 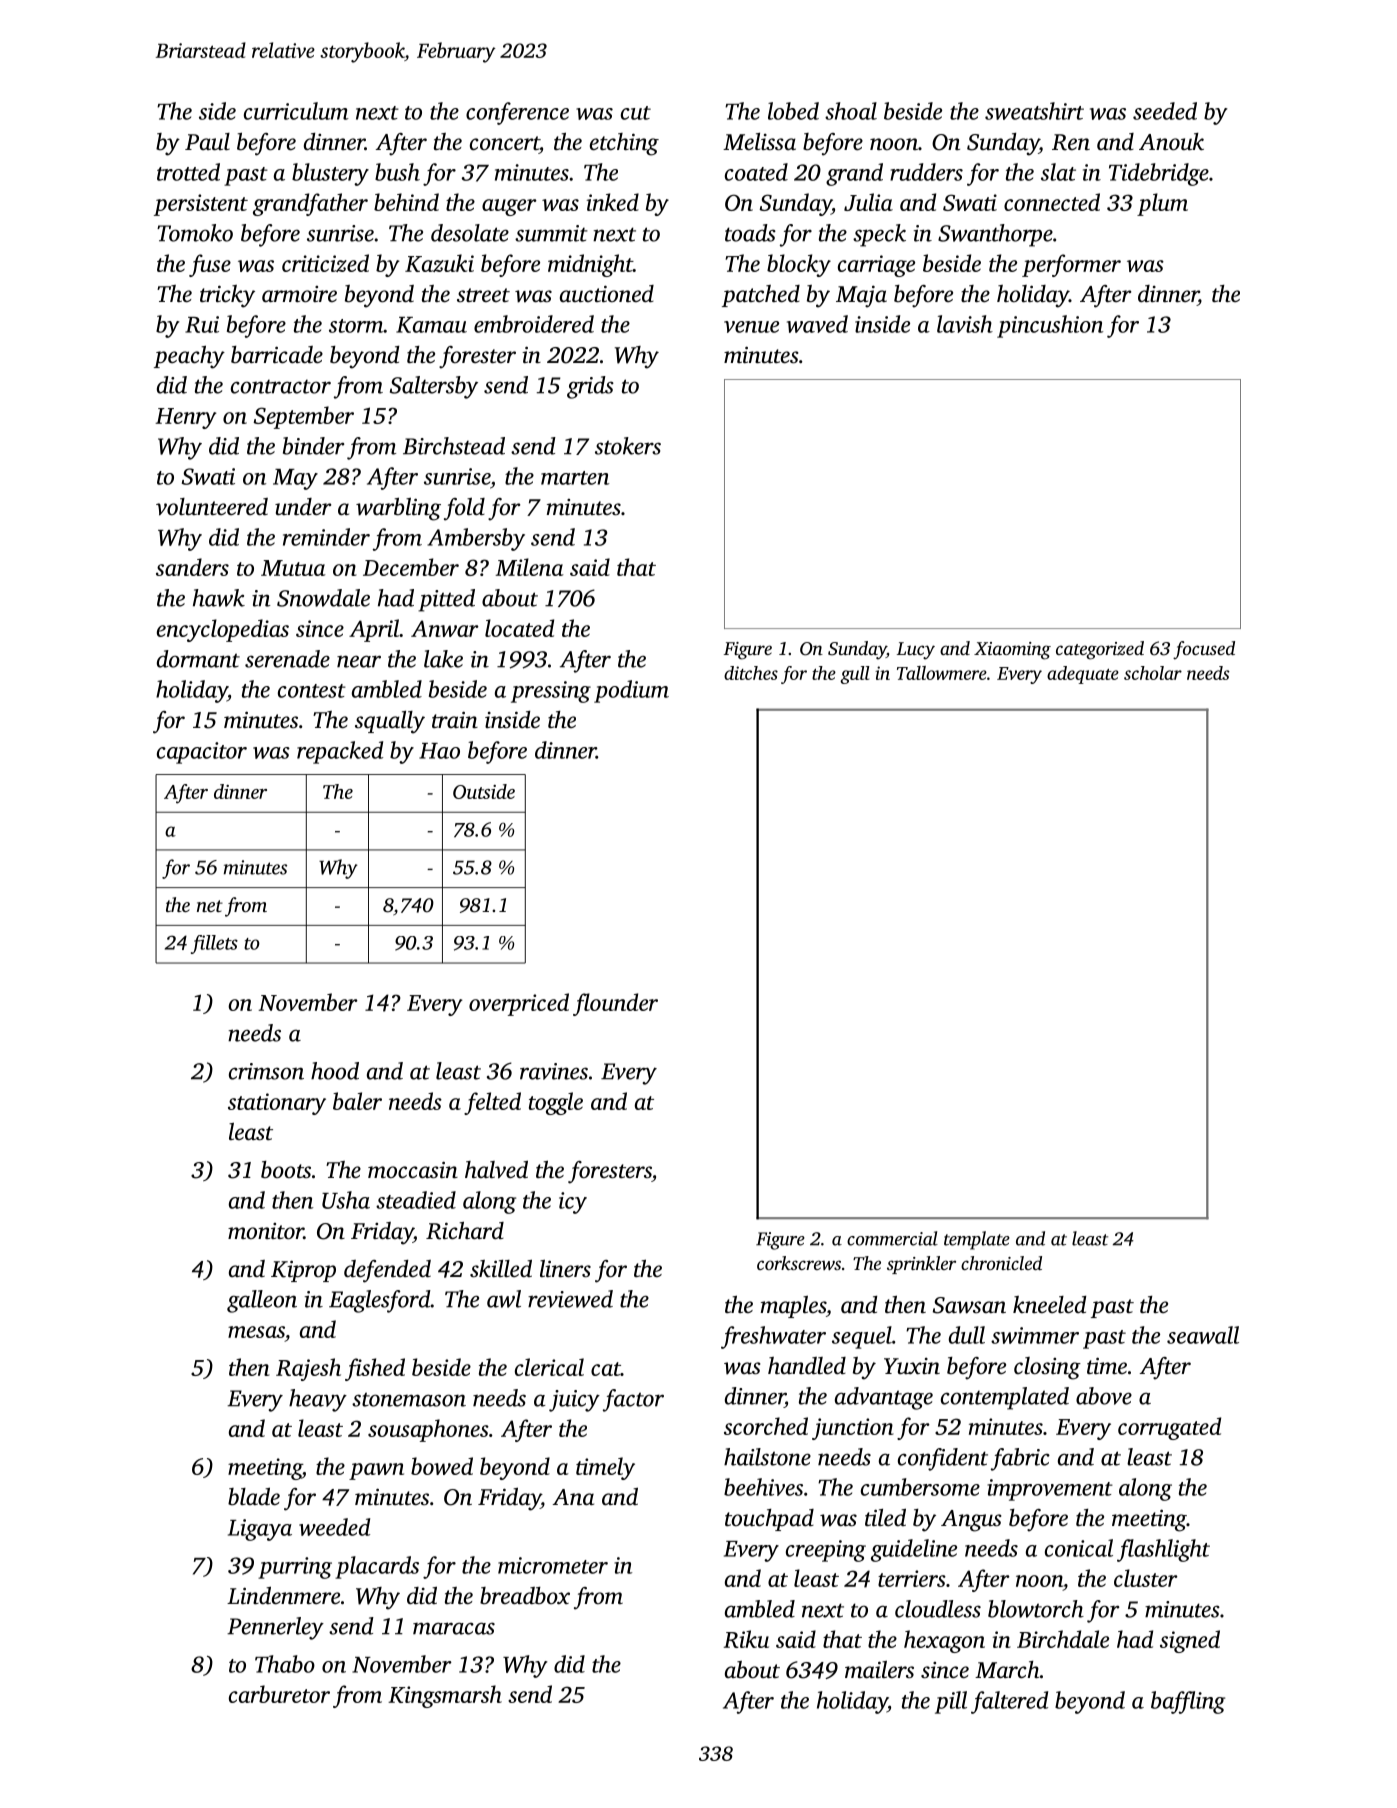 What do you see at coordinates (916, 651) in the page?
I see `Lucy` at bounding box center [916, 651].
